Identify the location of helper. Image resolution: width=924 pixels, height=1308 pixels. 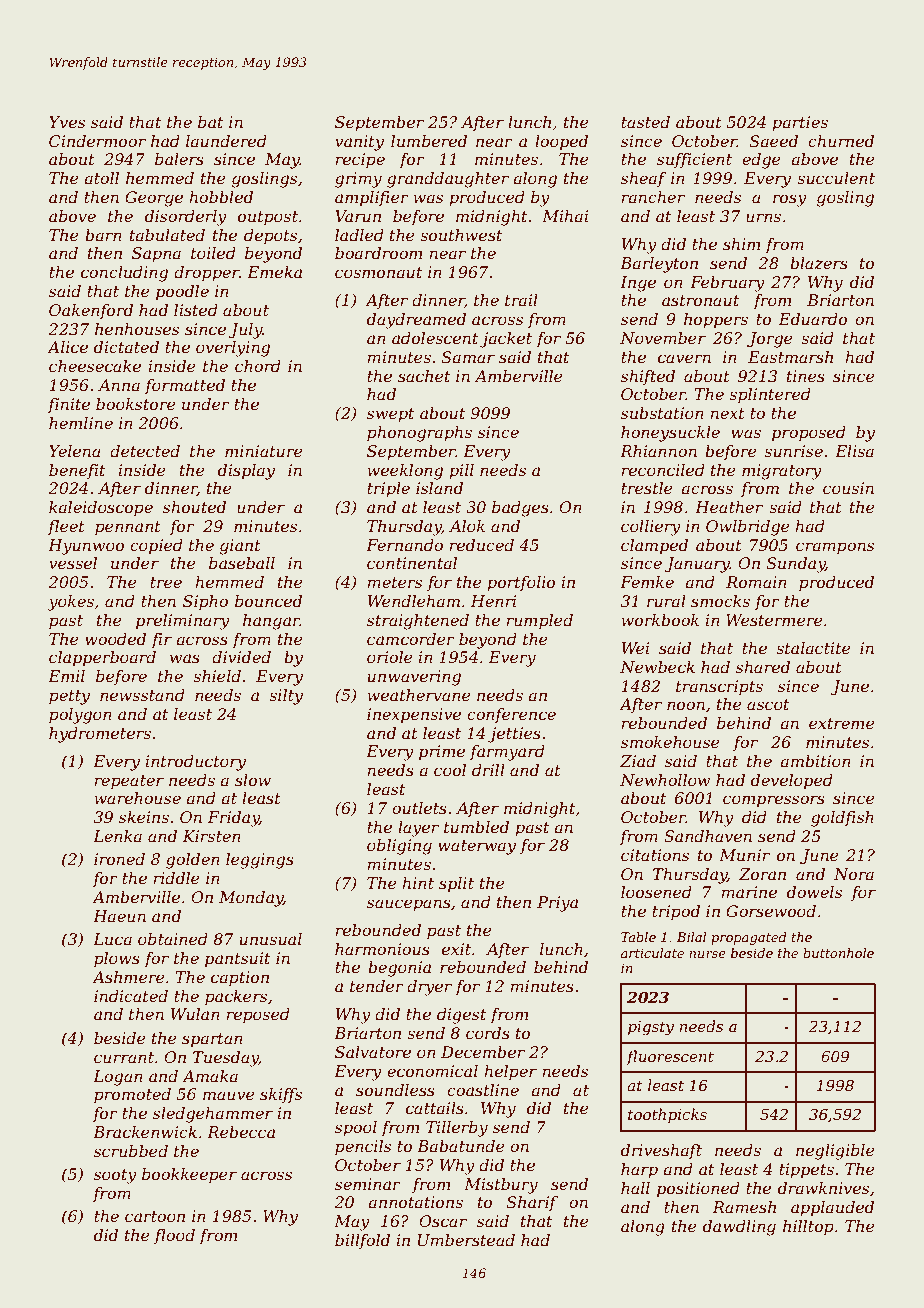
(510, 1073).
